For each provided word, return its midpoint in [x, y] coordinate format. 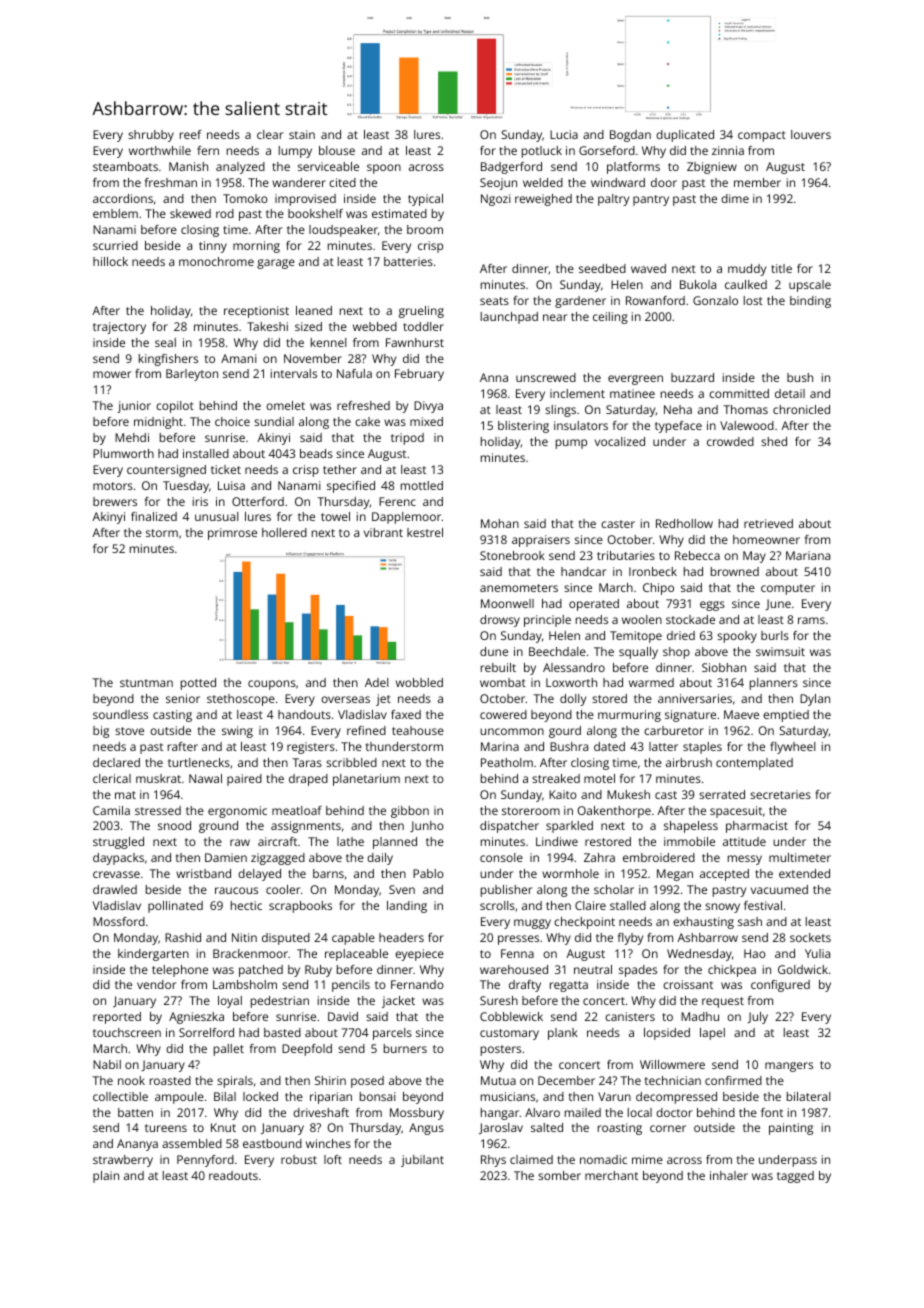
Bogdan [630, 136]
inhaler [729, 1175]
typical [425, 200]
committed [739, 393]
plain [106, 1177]
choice [232, 421]
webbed [375, 326]
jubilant [422, 1161]
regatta [569, 986]
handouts [304, 714]
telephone [180, 971]
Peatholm [507, 762]
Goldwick [803, 969]
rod [225, 213]
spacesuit [736, 812]
